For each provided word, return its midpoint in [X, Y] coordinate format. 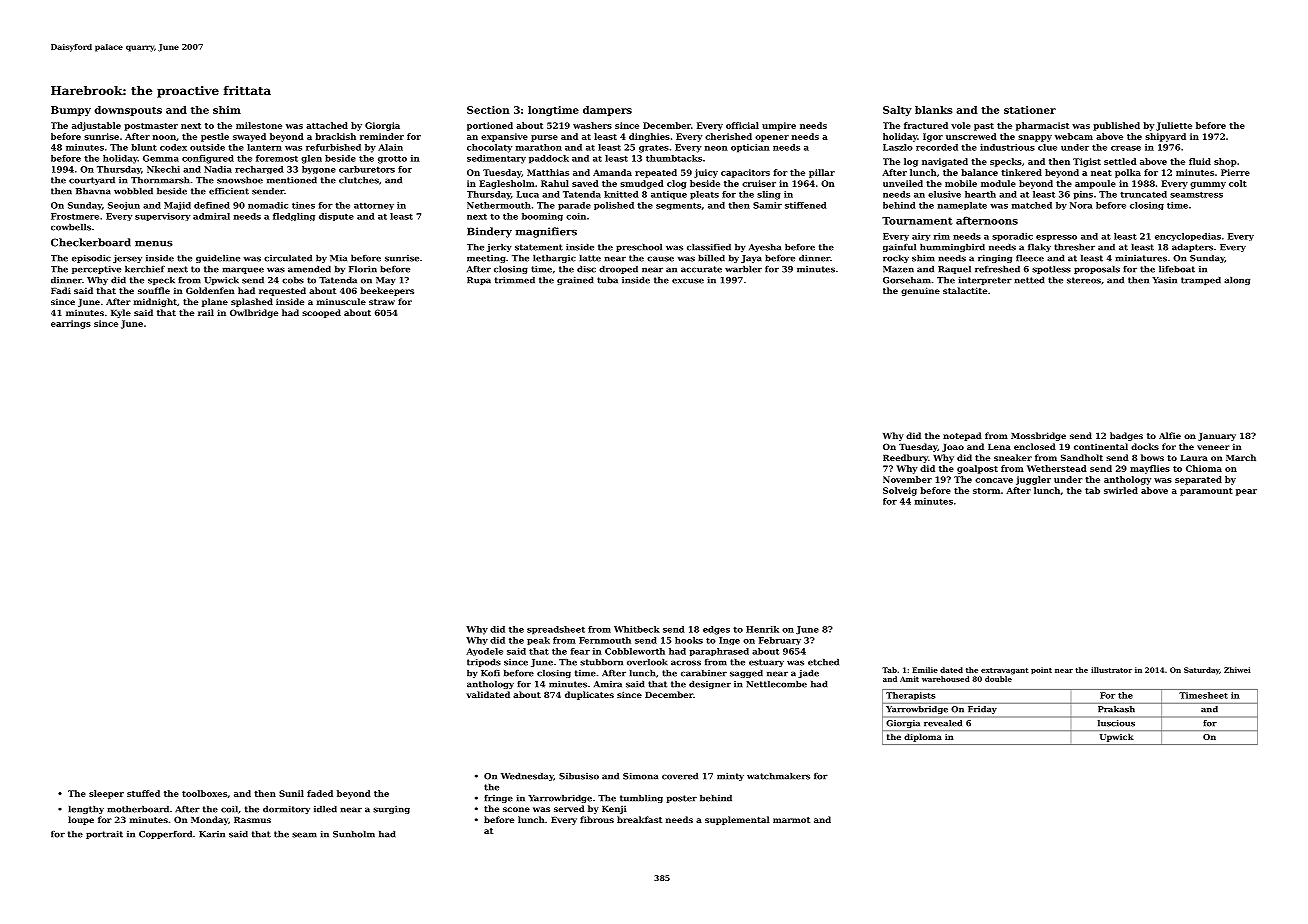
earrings [71, 324]
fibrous [597, 819]
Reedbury [905, 458]
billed [711, 258]
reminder [382, 136]
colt [1238, 183]
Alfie [1170, 435]
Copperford [165, 835]
